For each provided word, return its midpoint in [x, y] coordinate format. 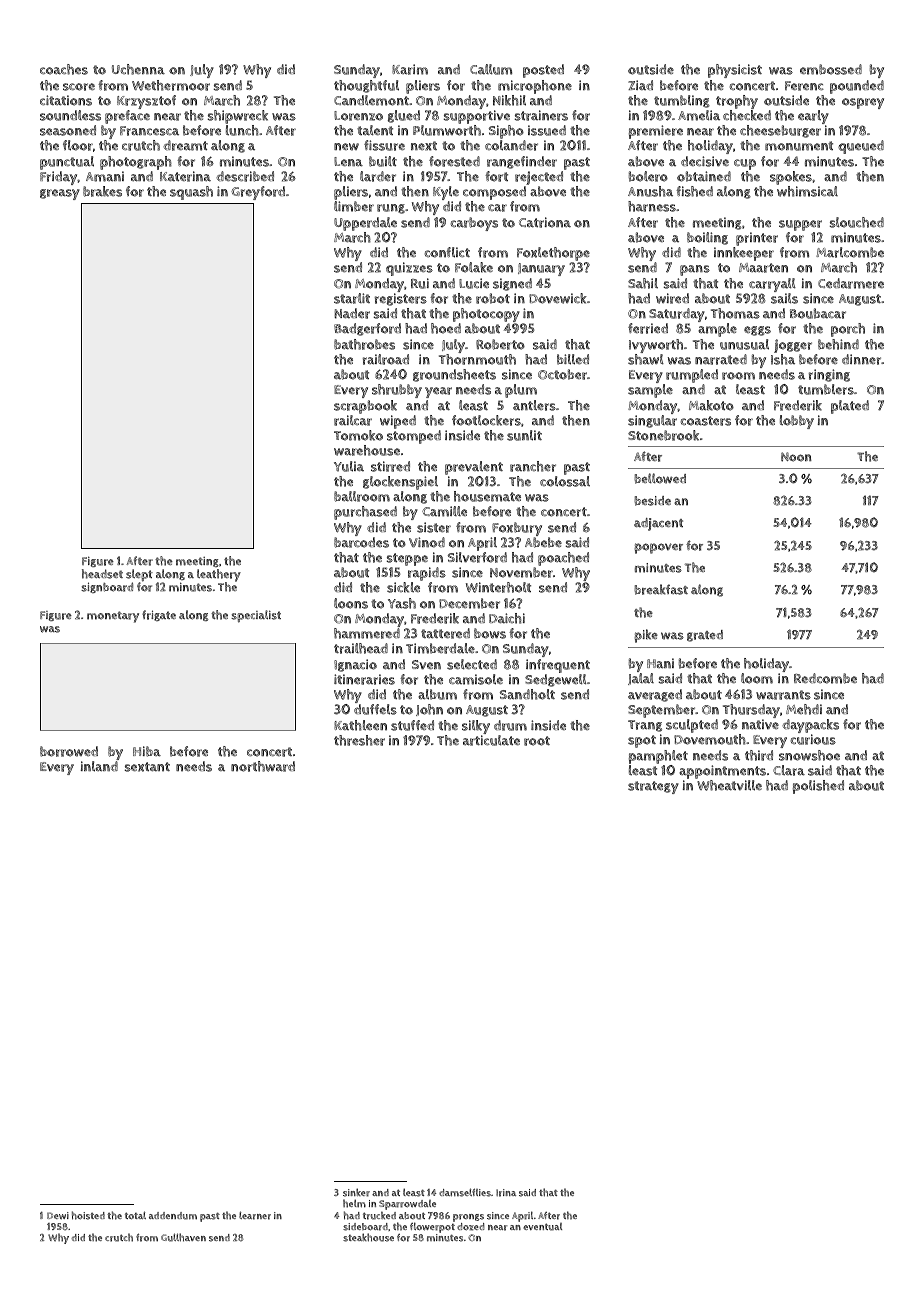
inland [99, 766]
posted [543, 71]
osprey [863, 103]
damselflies [465, 1192]
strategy [653, 787]
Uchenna [138, 69]
